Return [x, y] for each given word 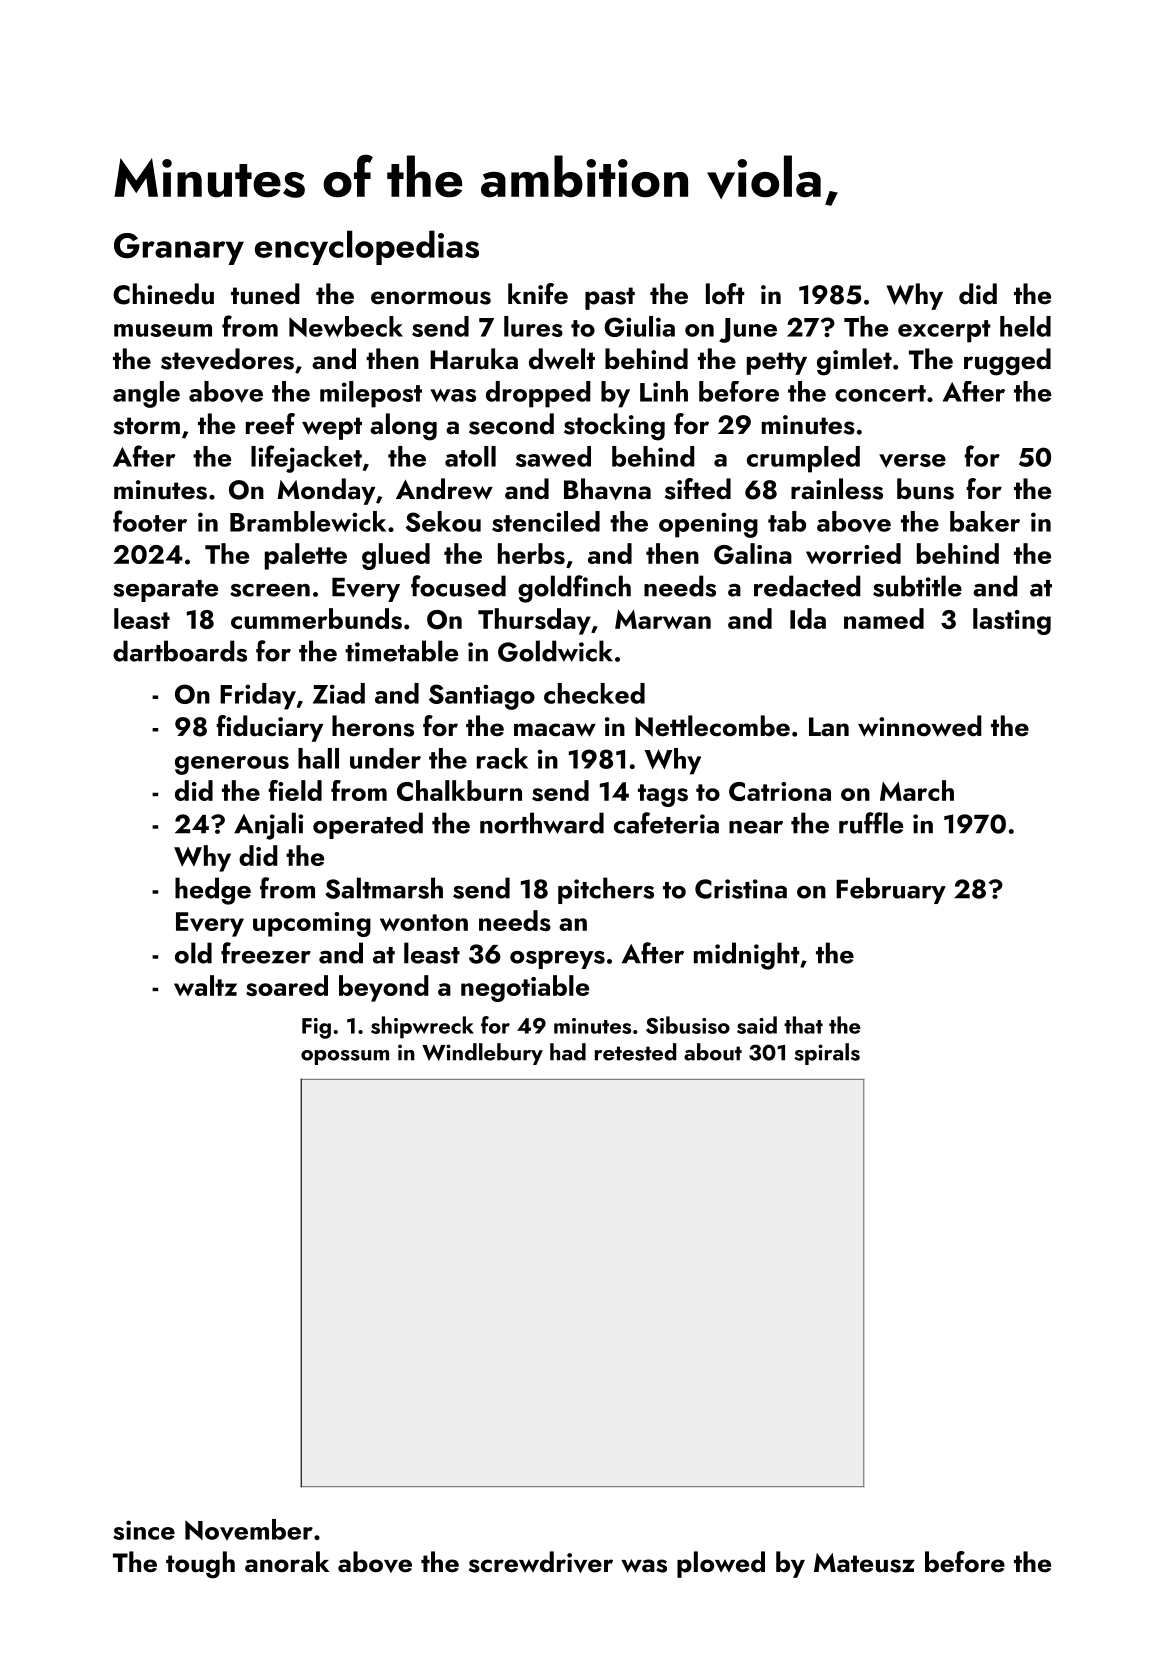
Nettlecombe [712, 726]
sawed [553, 456]
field [295, 790]
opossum [345, 1057]
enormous [431, 298]
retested [635, 1052]
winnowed [920, 726]
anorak [287, 1562]
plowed [721, 1564]
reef [270, 424]
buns [925, 489]
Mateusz [864, 1563]
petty [777, 363]
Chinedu [163, 294]
